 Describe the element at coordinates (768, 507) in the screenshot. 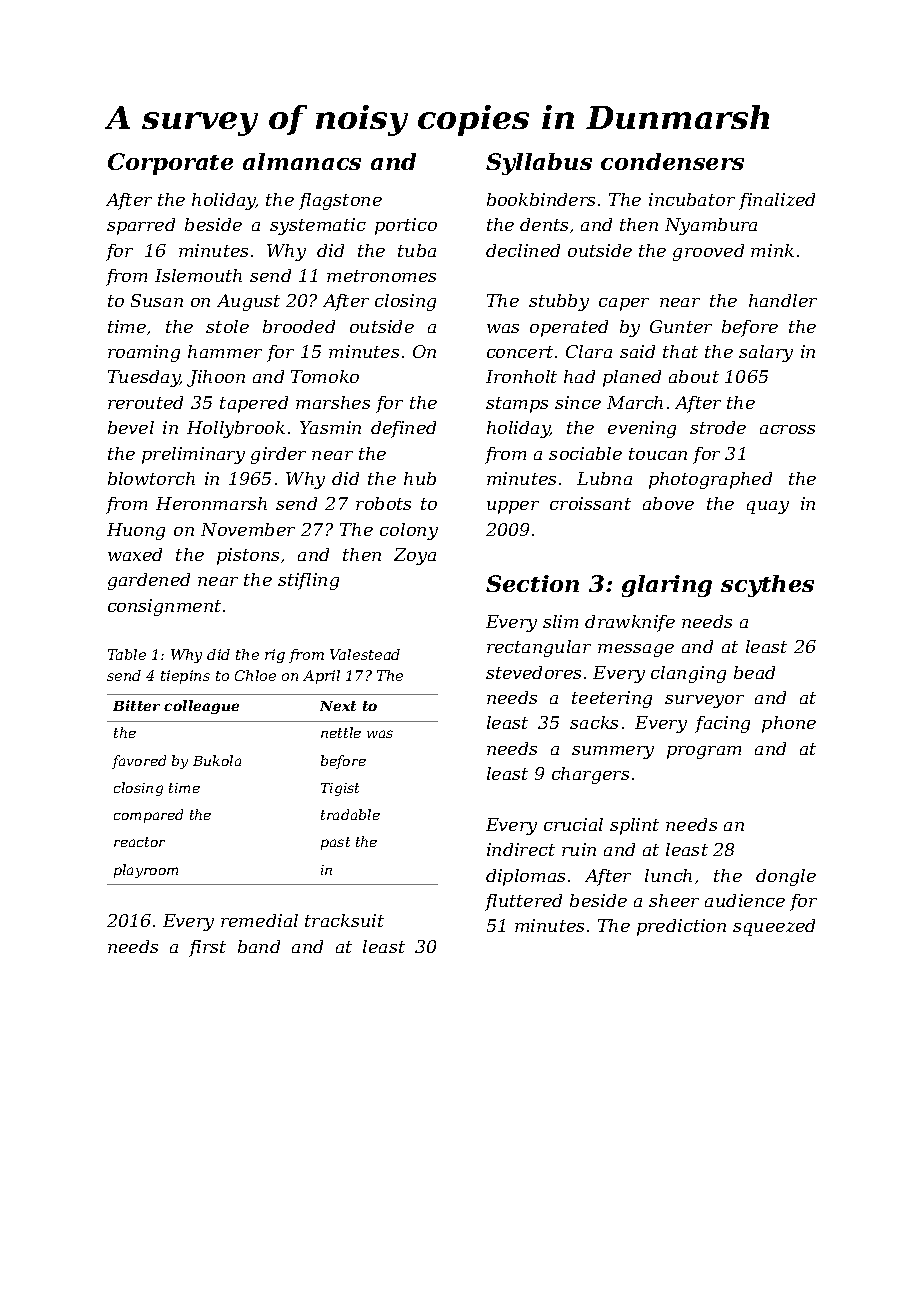

I see `quay` at that location.
